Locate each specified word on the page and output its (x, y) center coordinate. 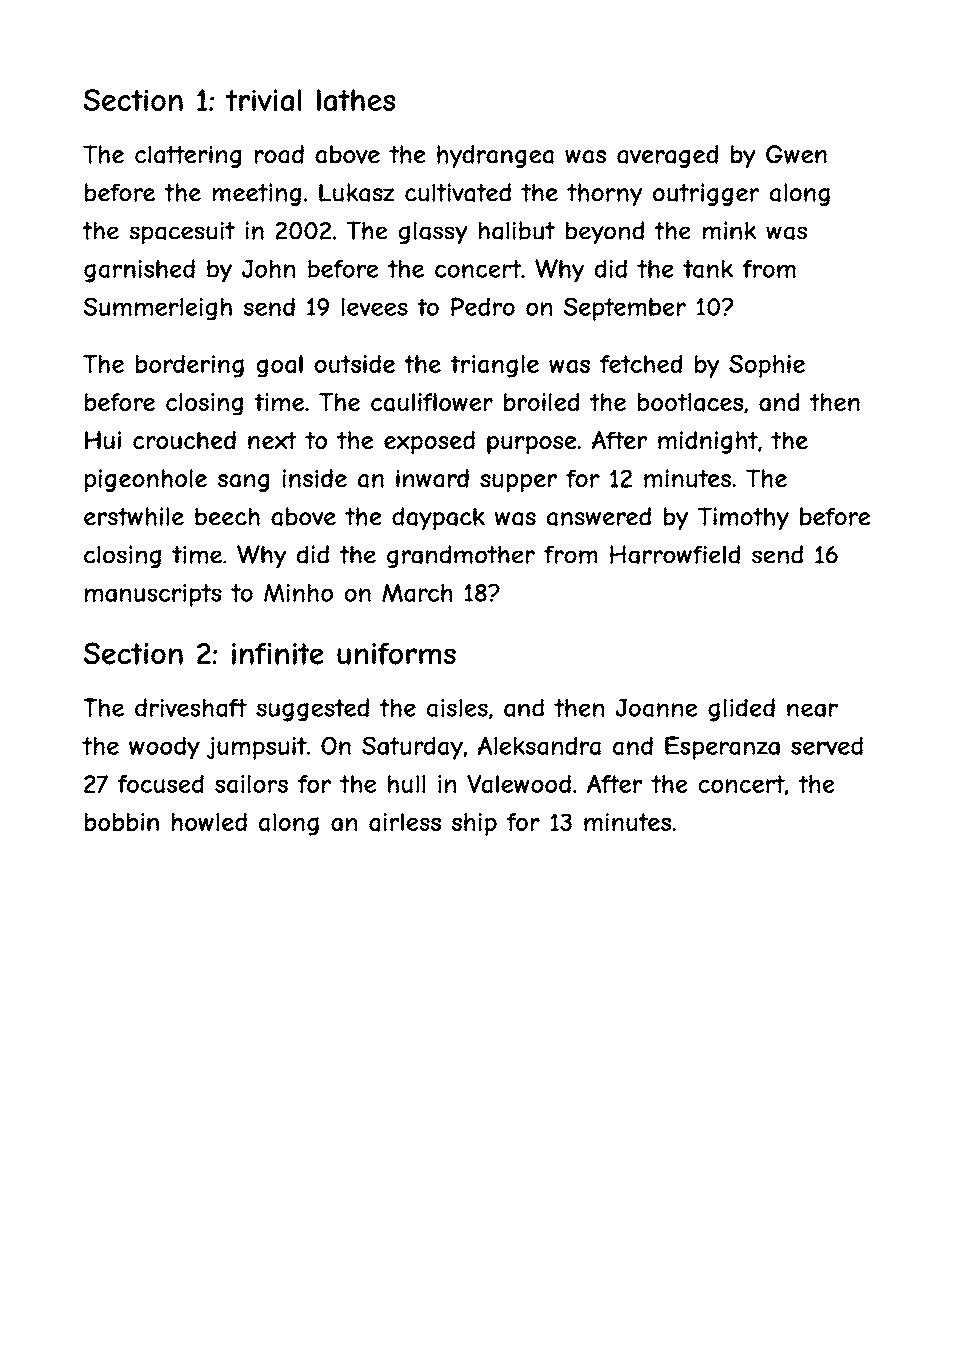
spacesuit (182, 233)
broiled (541, 402)
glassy (433, 233)
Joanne (656, 708)
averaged (667, 156)
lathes (356, 100)
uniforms (396, 653)
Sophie (767, 366)
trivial (263, 100)
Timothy (743, 519)
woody (164, 748)
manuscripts (153, 595)
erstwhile (134, 516)
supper (518, 483)
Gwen (796, 154)
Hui (103, 440)
